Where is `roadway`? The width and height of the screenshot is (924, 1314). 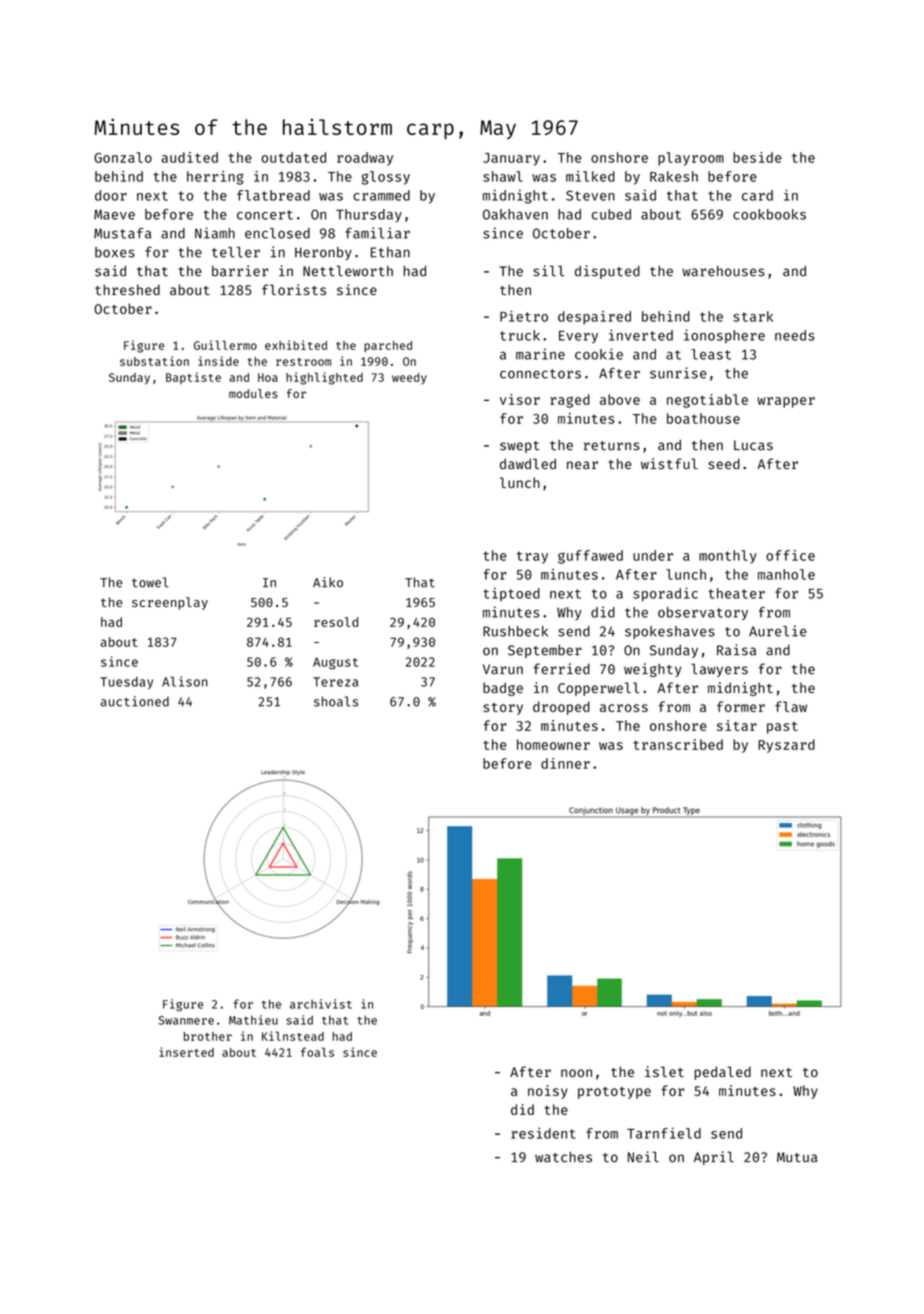 roadway is located at coordinates (365, 159).
